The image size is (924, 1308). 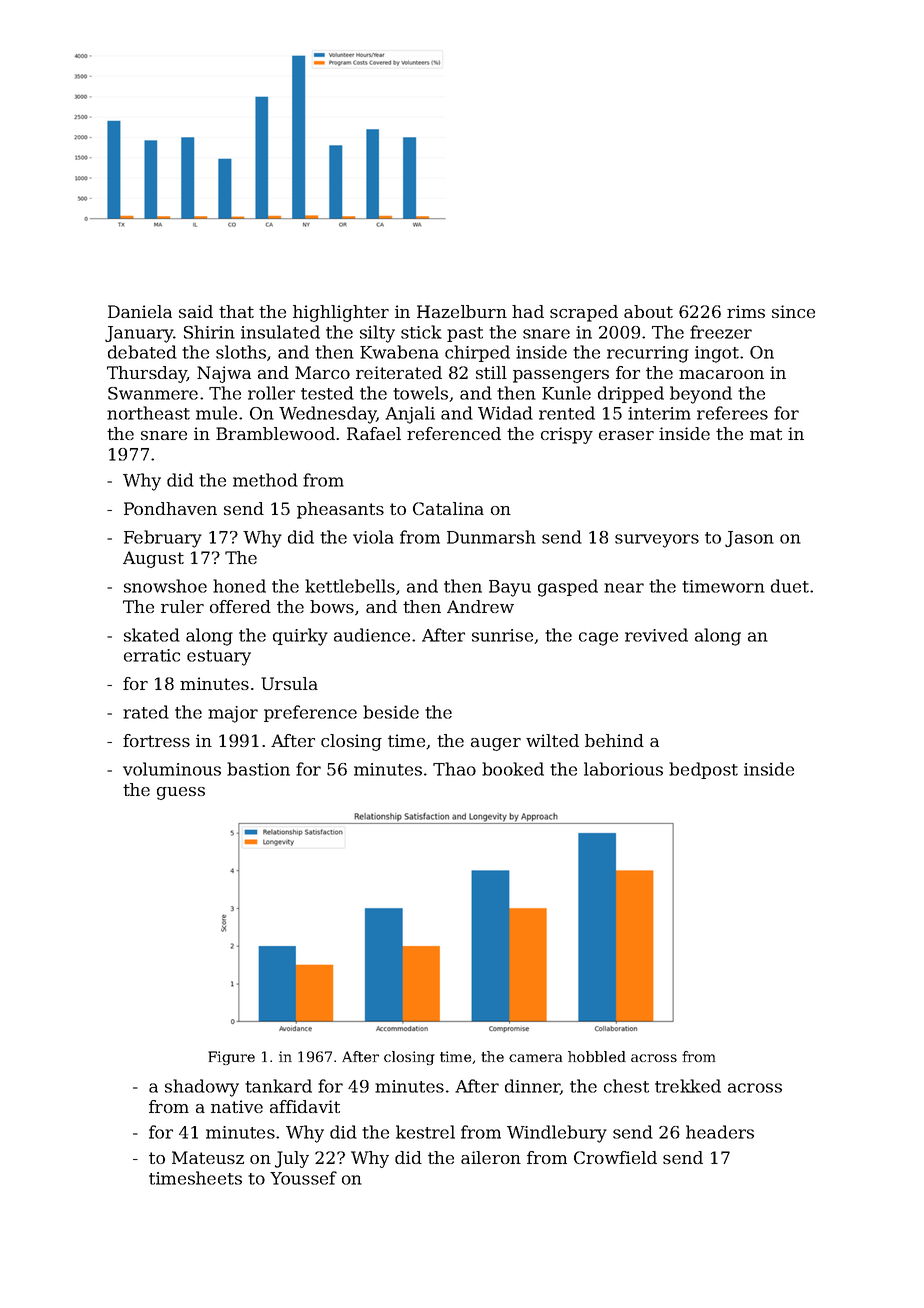 I want to click on Swanmere, so click(x=153, y=393).
